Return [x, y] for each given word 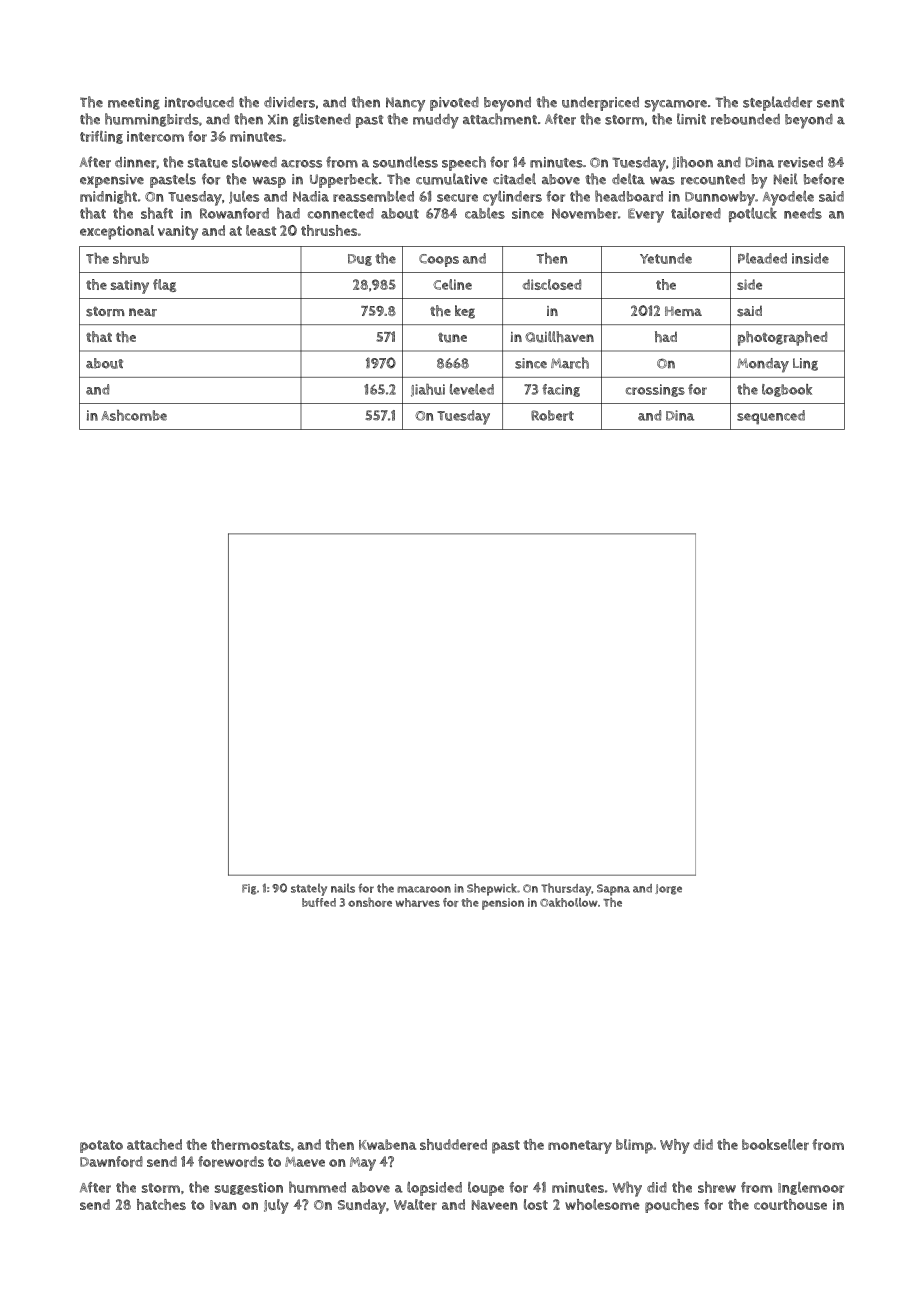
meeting [134, 103]
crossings [655, 390]
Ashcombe [134, 415]
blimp [634, 1146]
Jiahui [428, 390]
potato [101, 1146]
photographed [782, 338]
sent [831, 103]
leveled [472, 389]
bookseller [775, 1144]
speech [464, 163]
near [143, 312]
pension [503, 904]
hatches [161, 1204]
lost [536, 1204]
